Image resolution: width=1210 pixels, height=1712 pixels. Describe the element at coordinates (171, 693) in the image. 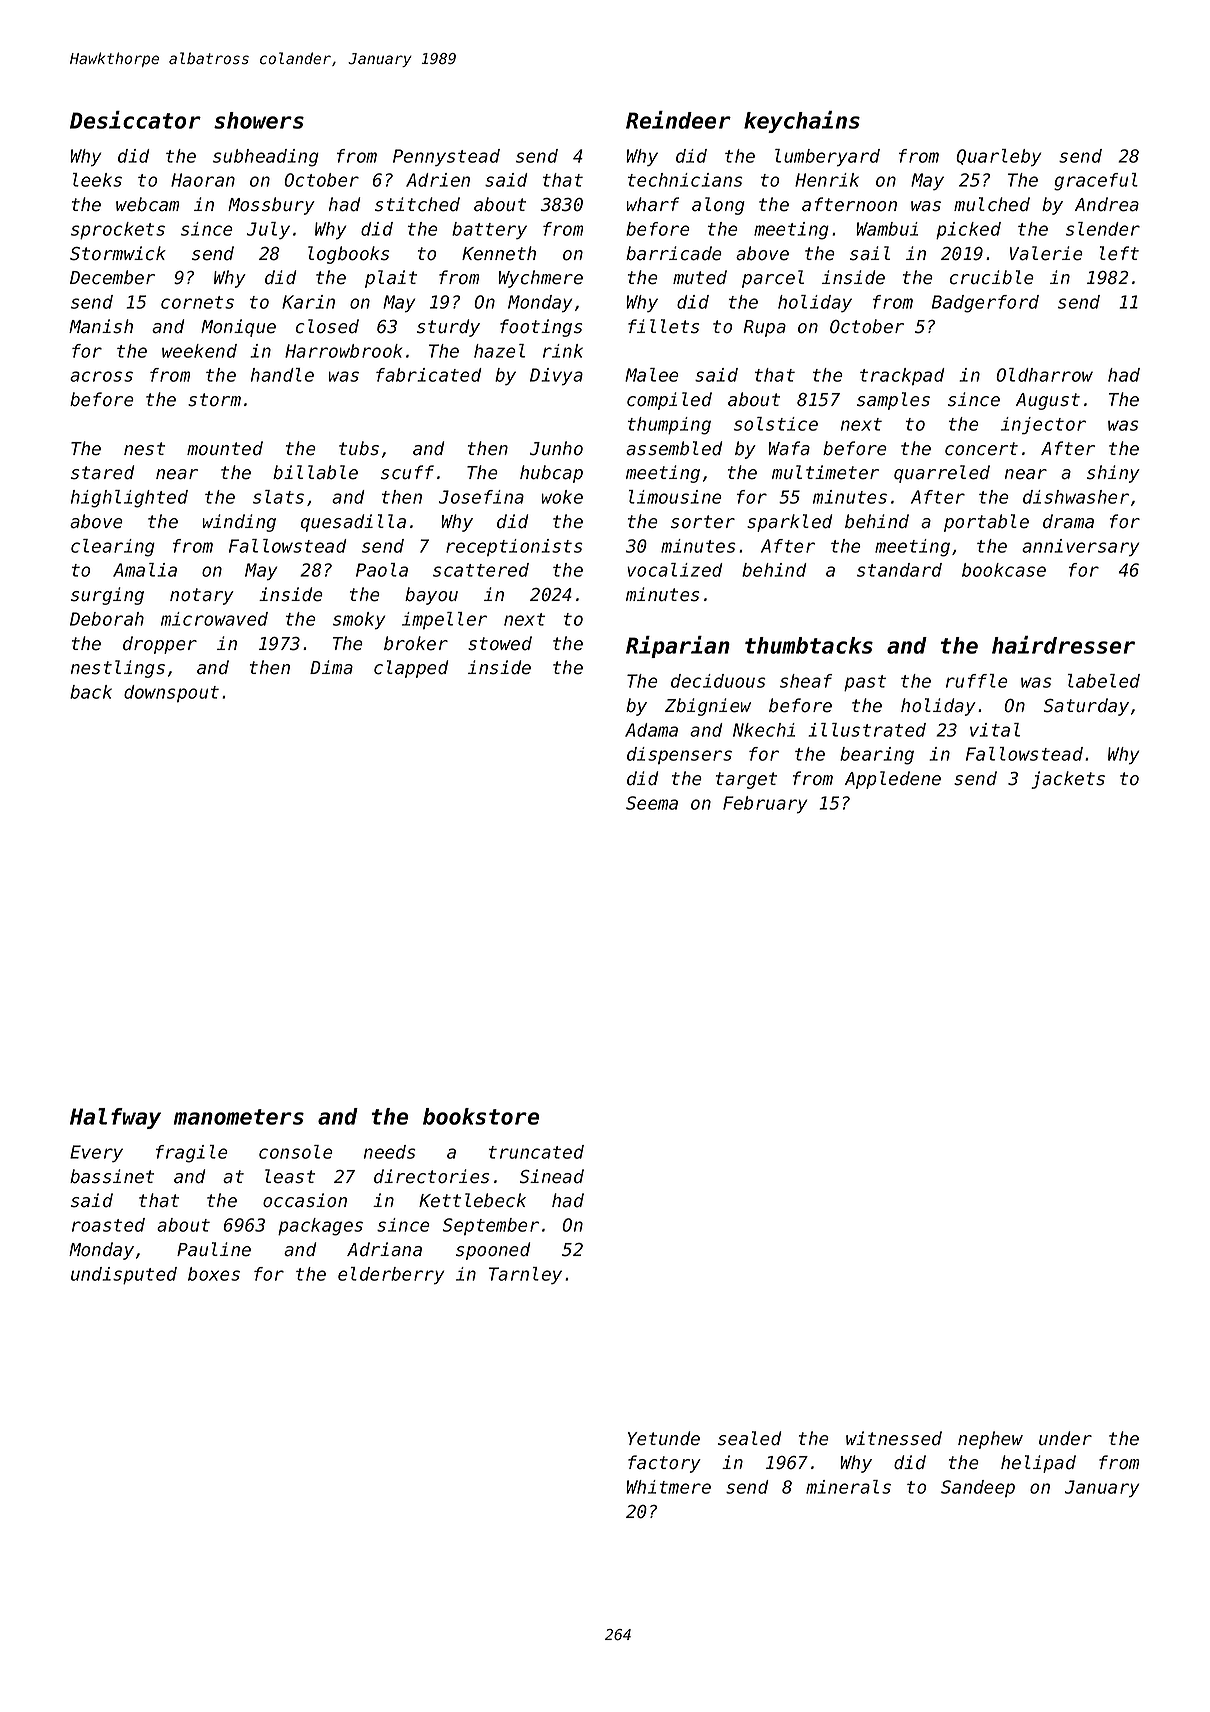

I see `downspout` at that location.
